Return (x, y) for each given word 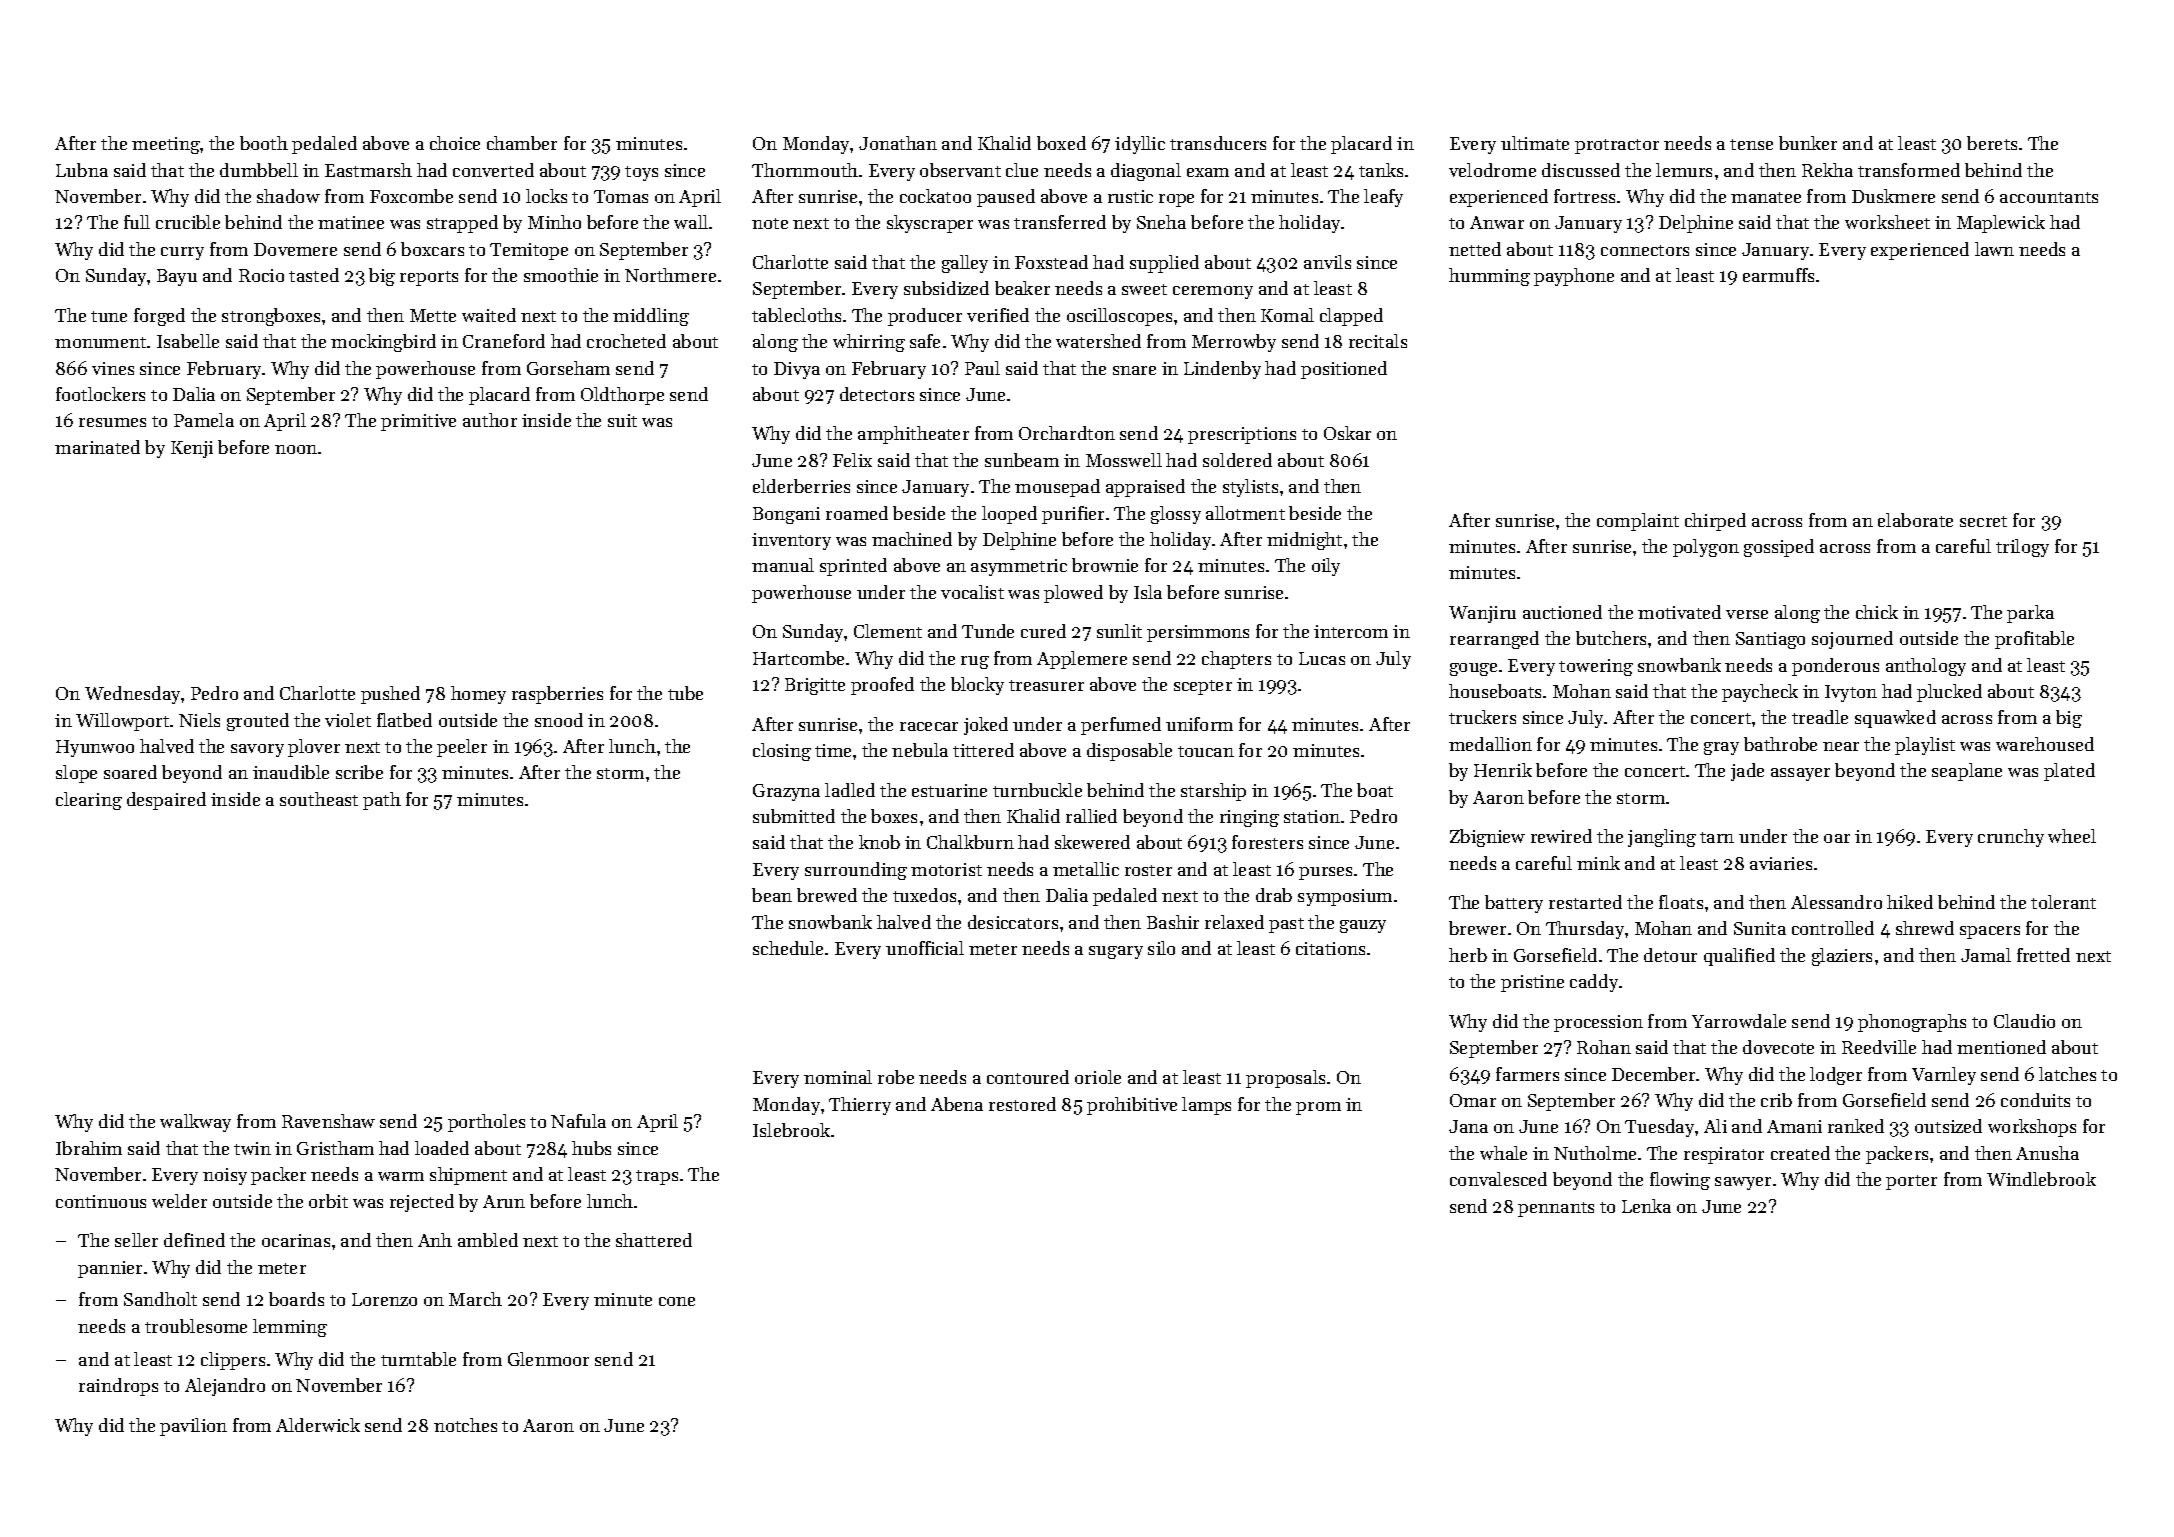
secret (1983, 521)
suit (622, 420)
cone (677, 1301)
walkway (195, 1123)
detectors (877, 394)
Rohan (1604, 1047)
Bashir (1173, 922)
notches (465, 1425)
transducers (1218, 143)
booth (264, 143)
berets (1992, 143)
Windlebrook (2041, 1179)
